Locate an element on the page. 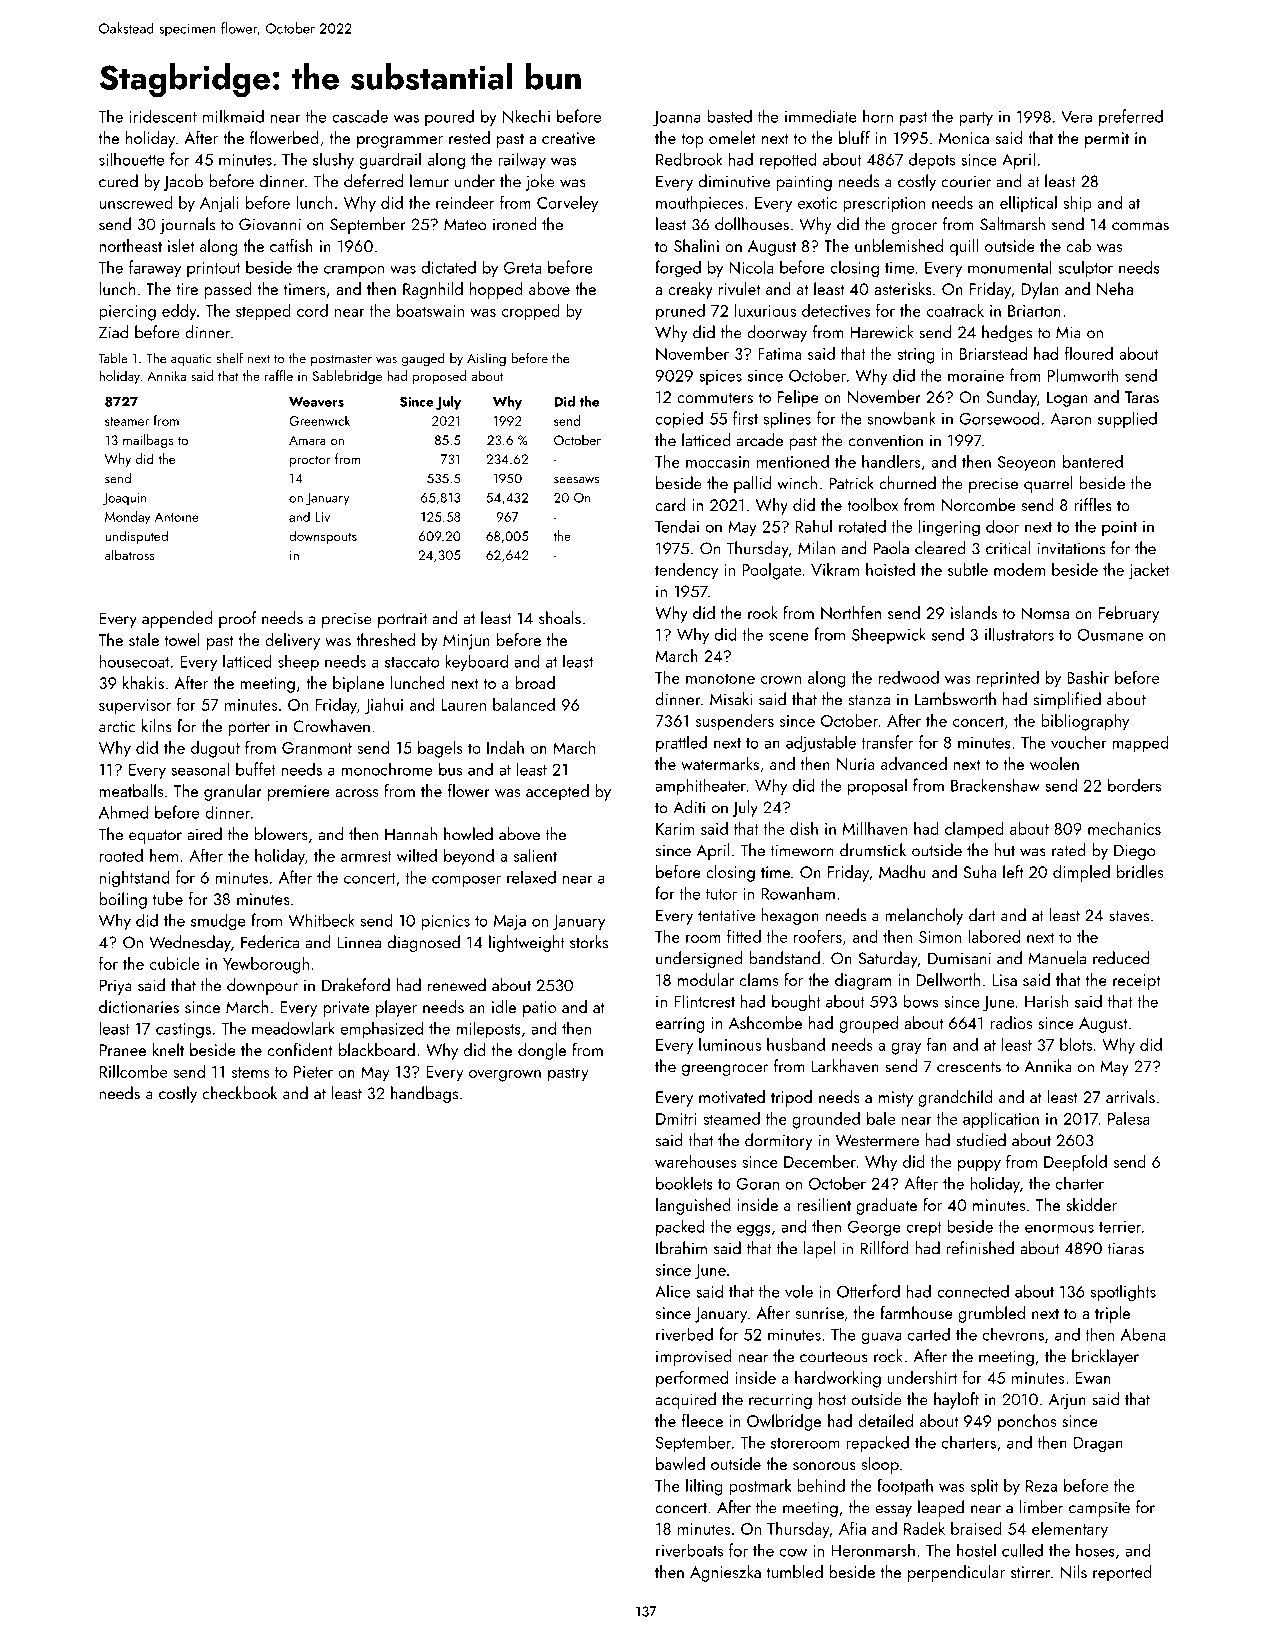 The height and width of the document is (1644, 1270). checkbook is located at coordinates (240, 1093).
